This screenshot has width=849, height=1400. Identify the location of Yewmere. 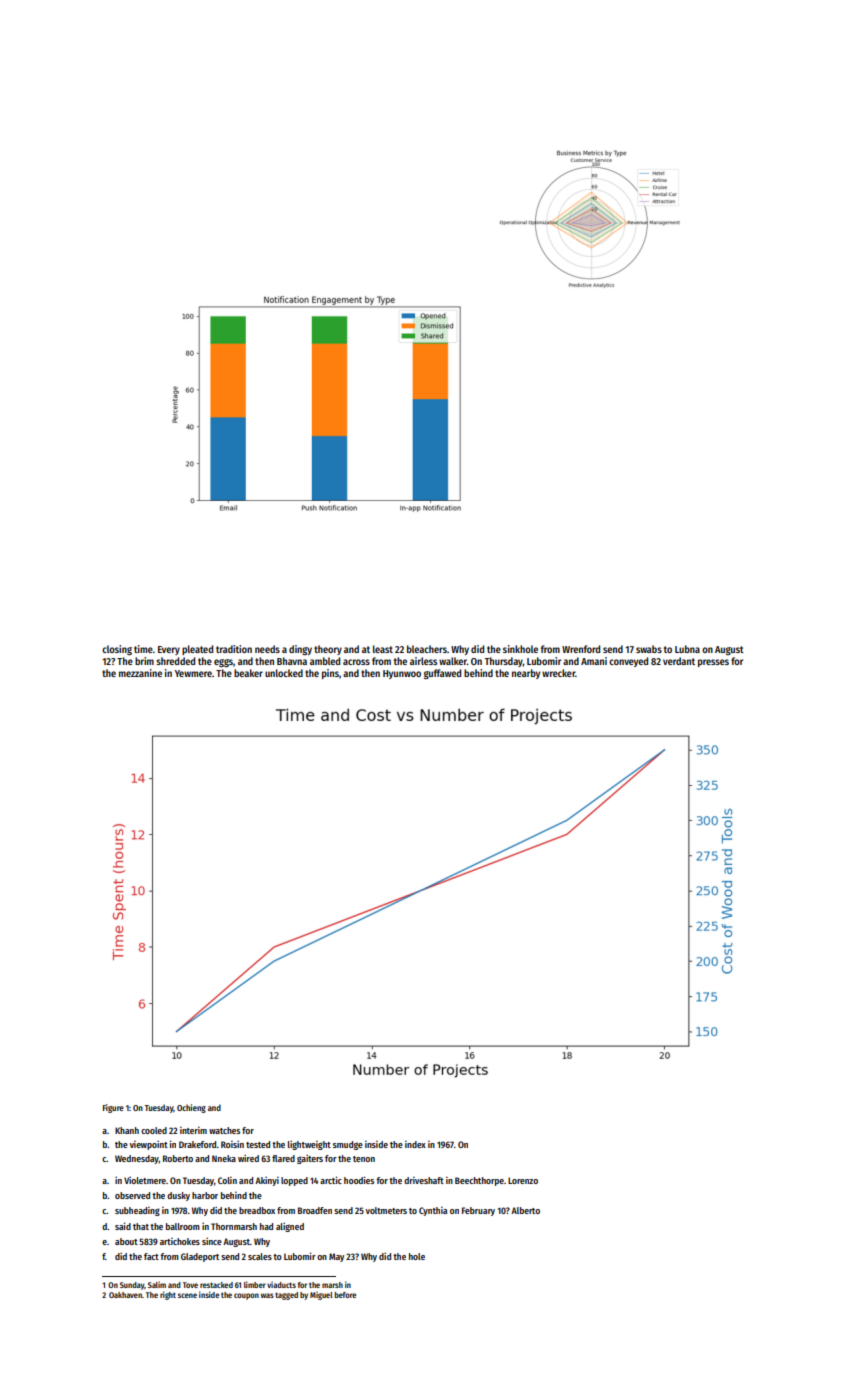
(193, 673).
